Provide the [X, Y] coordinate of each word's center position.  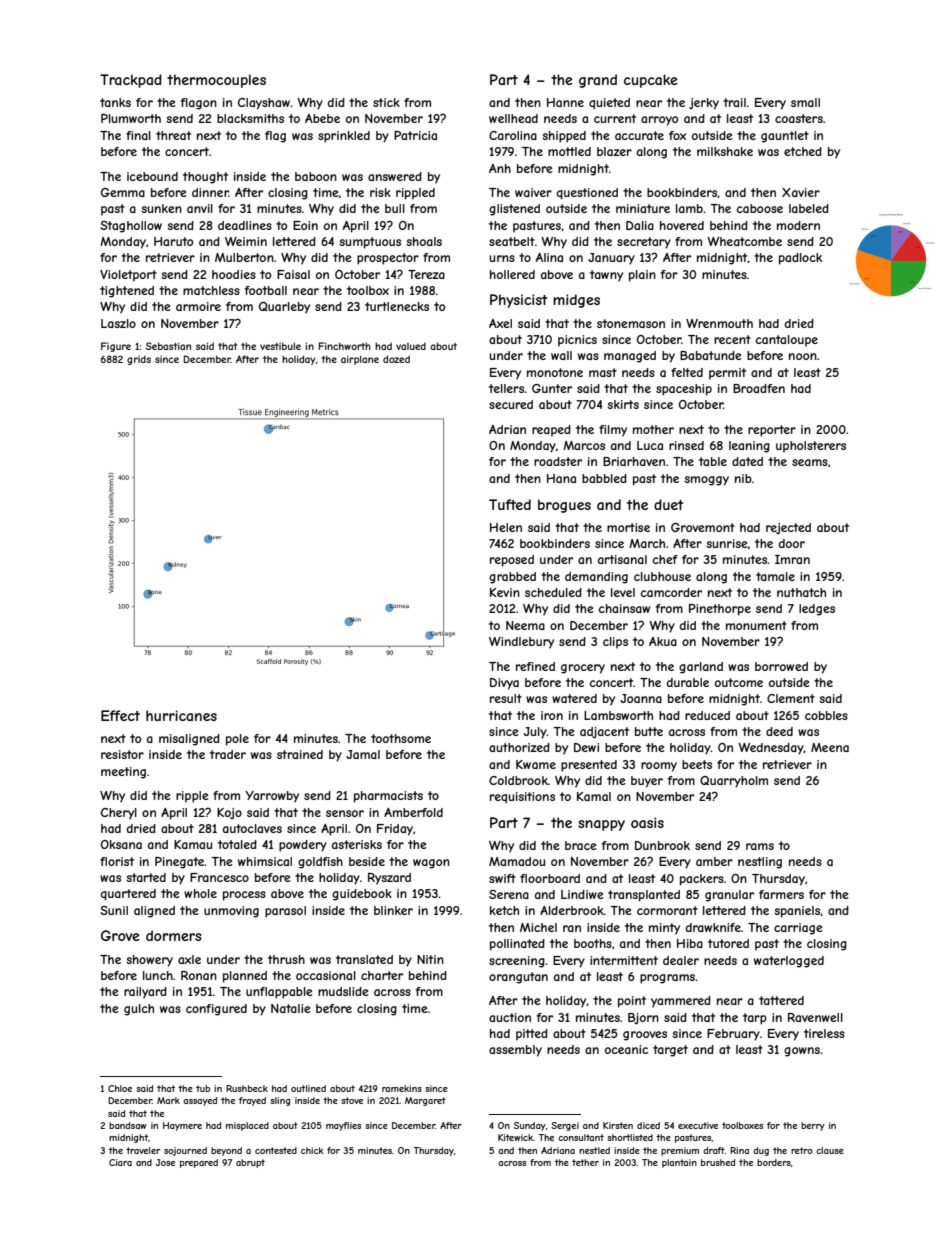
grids [139, 360]
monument [756, 625]
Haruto [174, 241]
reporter [772, 431]
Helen [506, 527]
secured [511, 404]
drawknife [713, 927]
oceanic [626, 1049]
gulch [139, 1010]
